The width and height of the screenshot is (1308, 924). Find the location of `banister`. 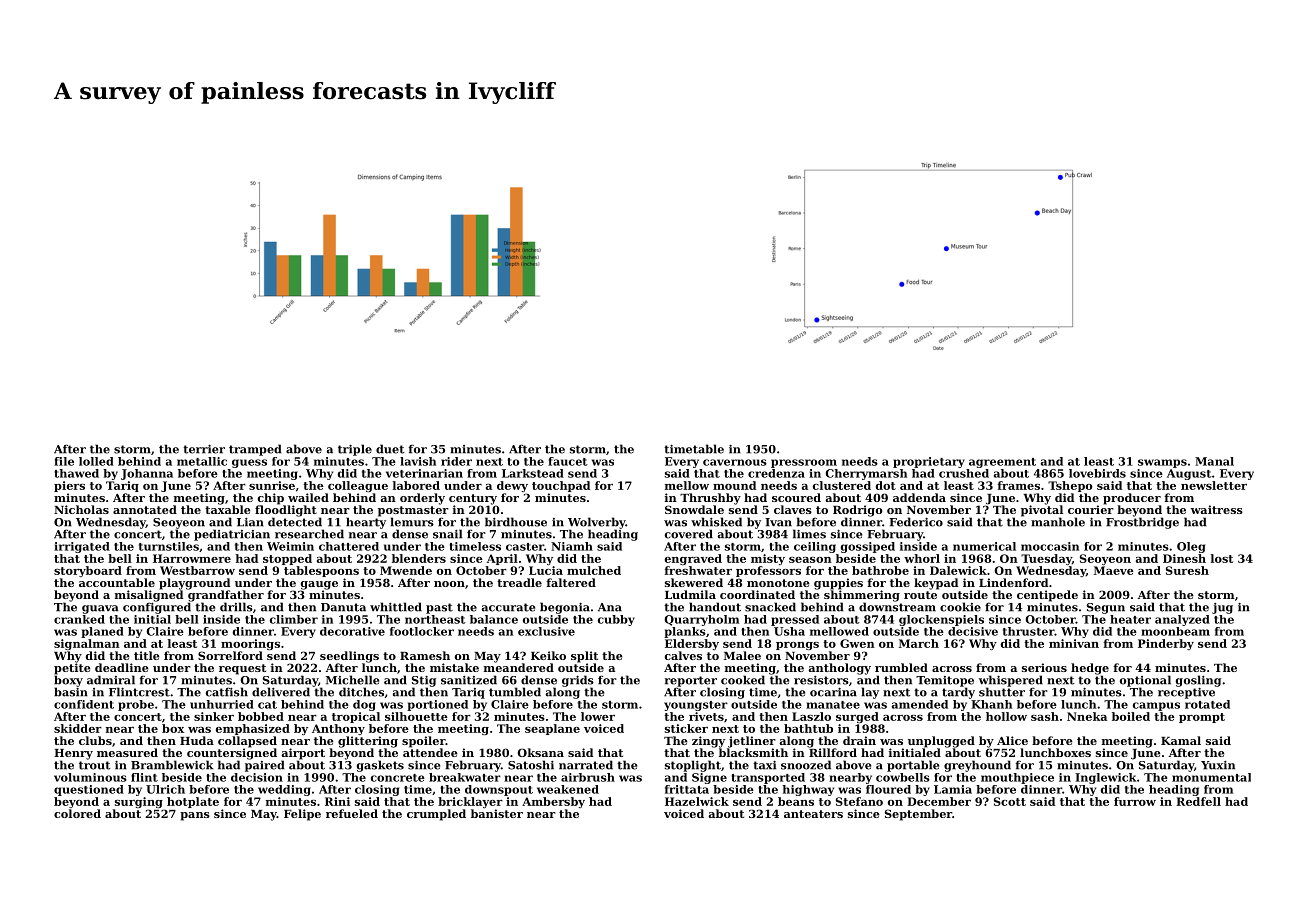

banister is located at coordinates (497, 813).
